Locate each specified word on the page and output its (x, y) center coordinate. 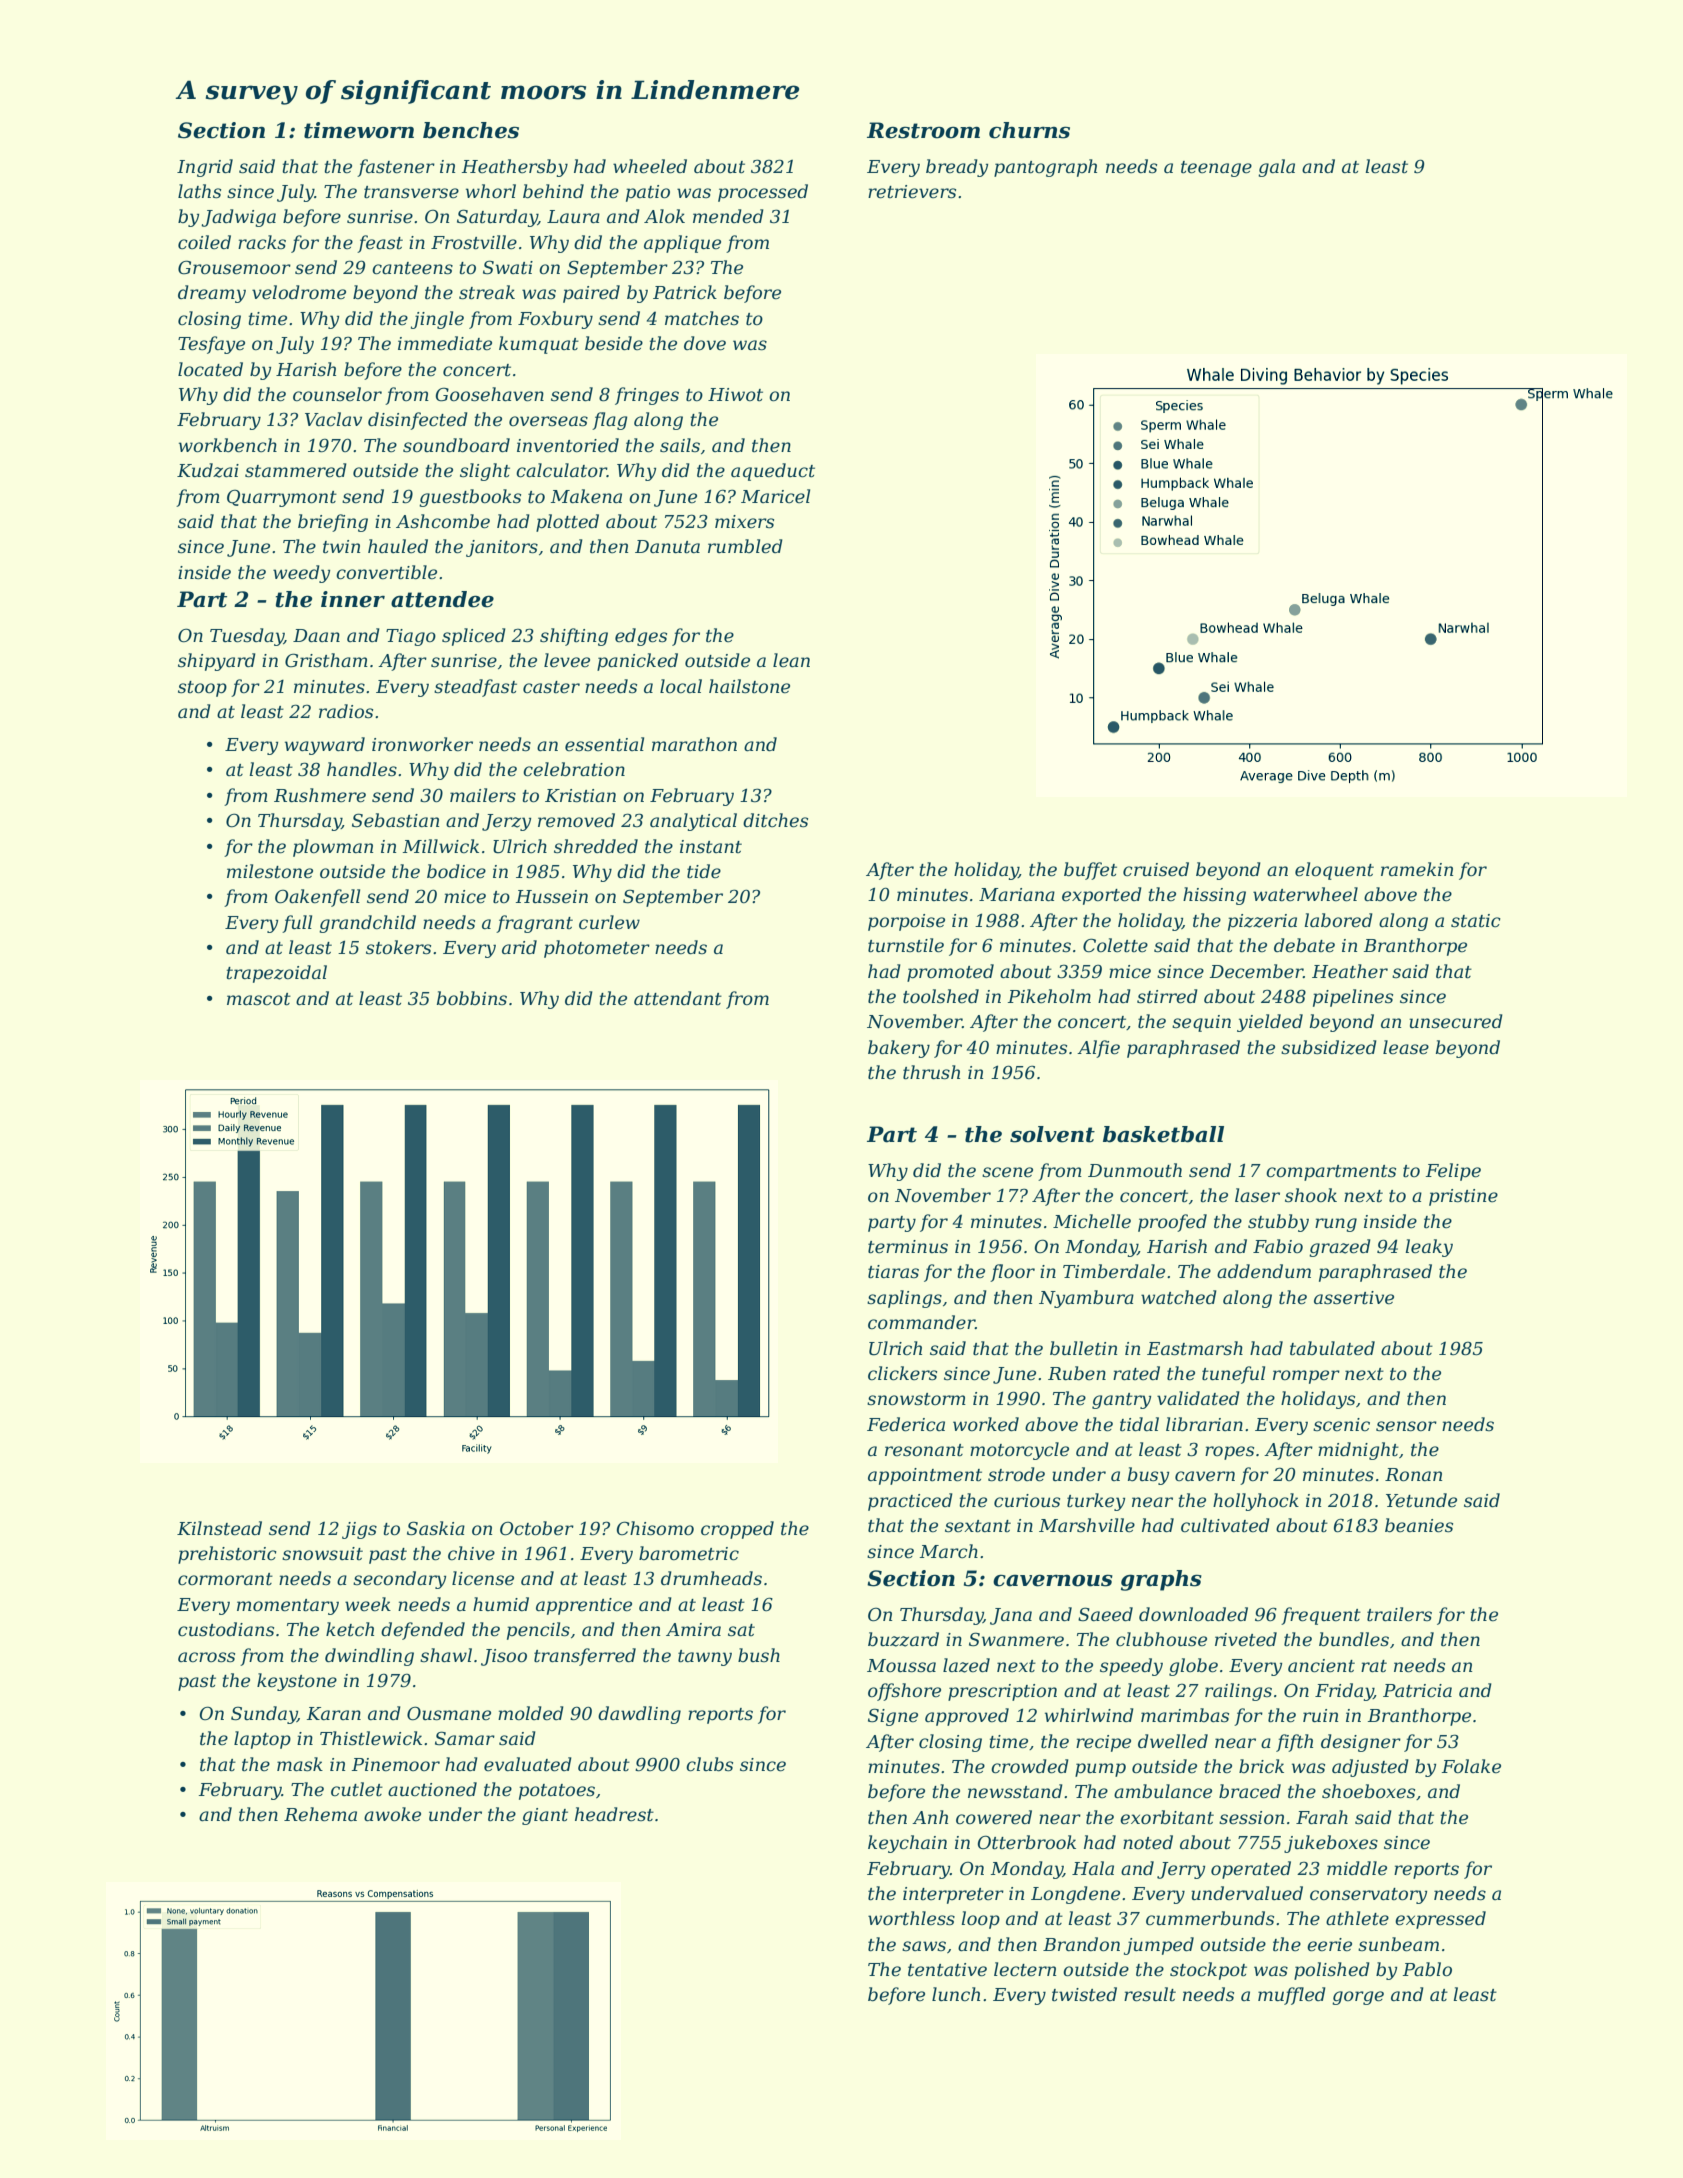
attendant (678, 998)
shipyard (217, 662)
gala (1276, 168)
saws (924, 1946)
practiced (910, 1502)
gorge (1358, 1998)
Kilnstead (219, 1528)
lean (791, 660)
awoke (392, 1814)
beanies (1419, 1525)
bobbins (472, 998)
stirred (1167, 996)
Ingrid (205, 168)
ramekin (1417, 869)
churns (1029, 130)
